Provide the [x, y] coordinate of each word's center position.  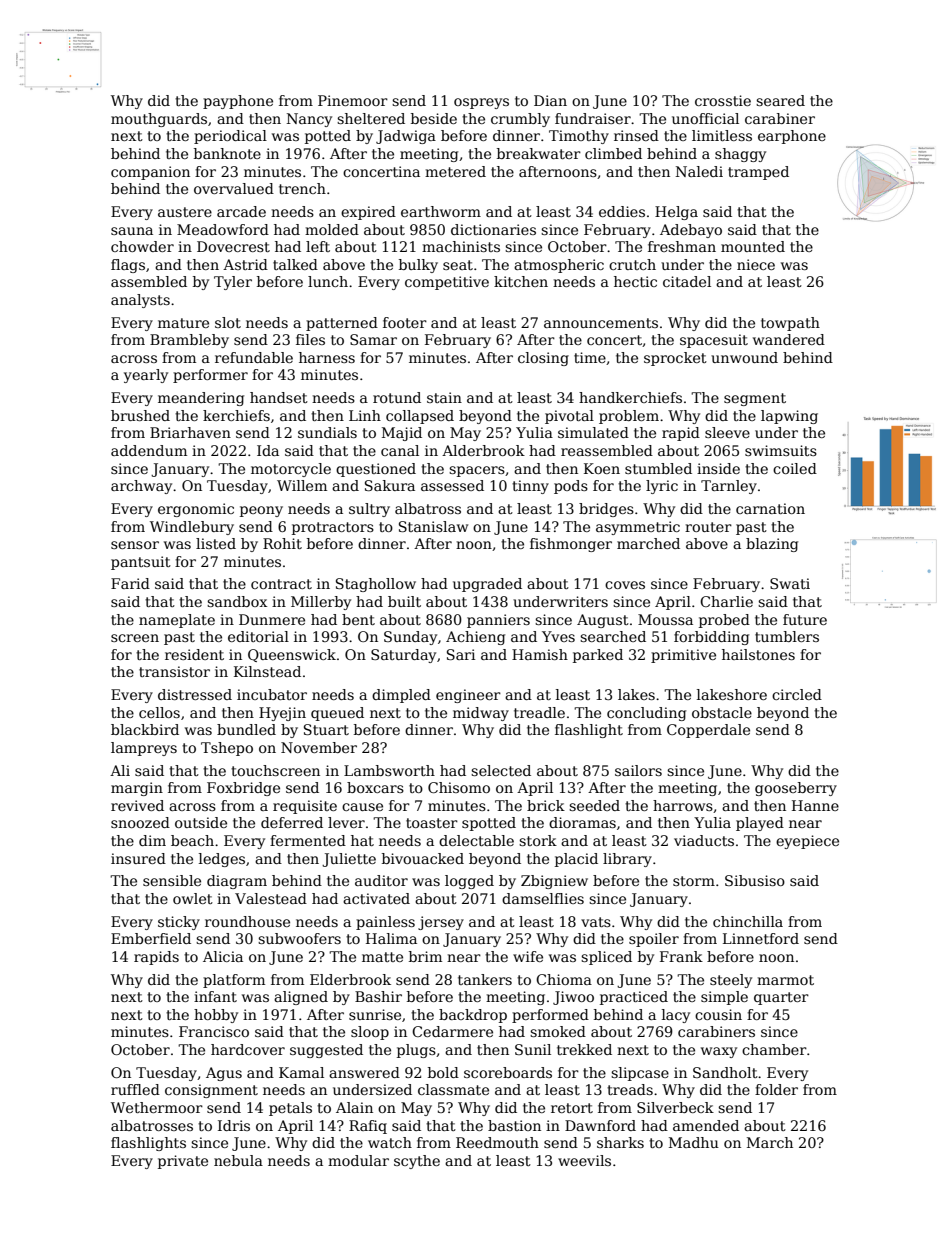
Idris [234, 1125]
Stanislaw [433, 526]
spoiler [654, 940]
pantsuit [141, 563]
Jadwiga [406, 137]
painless [385, 923]
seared [780, 100]
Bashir [378, 996]
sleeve [727, 432]
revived [137, 805]
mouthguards [159, 120]
